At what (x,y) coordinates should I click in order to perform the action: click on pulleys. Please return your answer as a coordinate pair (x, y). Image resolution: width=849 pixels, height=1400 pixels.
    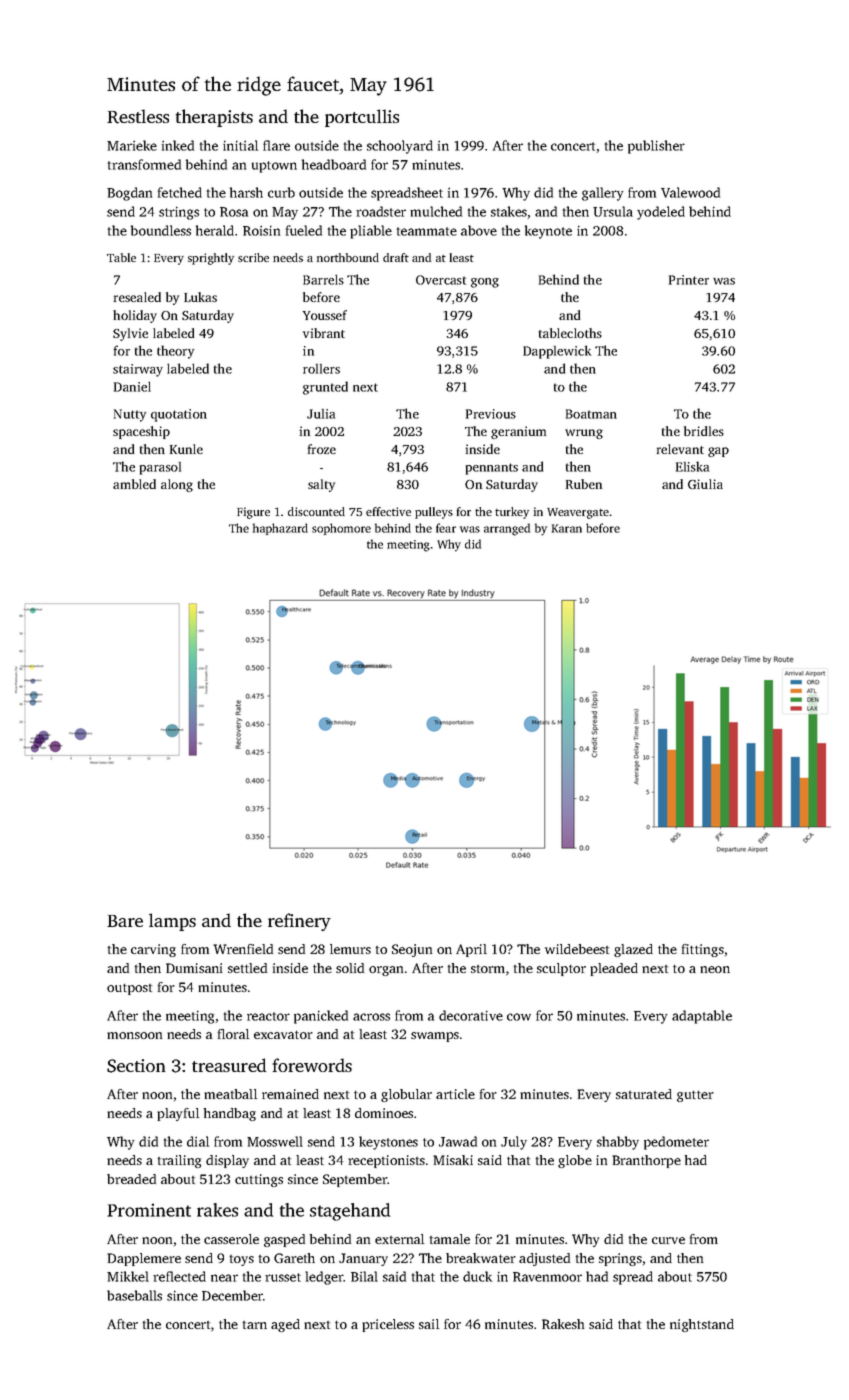
    Looking at the image, I should click on (434, 513).
